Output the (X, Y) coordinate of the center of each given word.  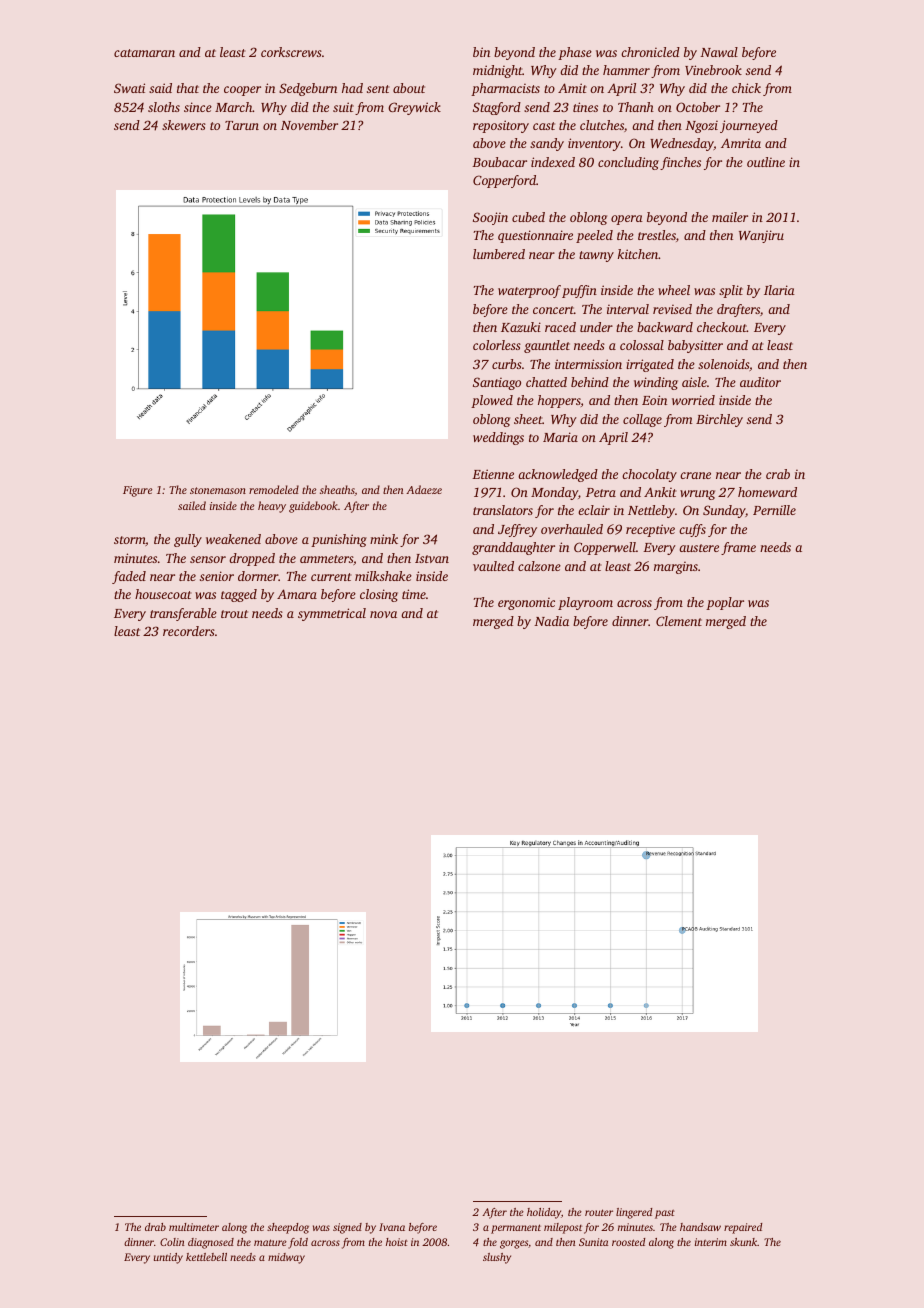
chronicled (650, 52)
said (160, 88)
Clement (679, 621)
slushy (497, 1258)
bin (481, 52)
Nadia (551, 621)
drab (155, 1227)
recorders (189, 631)
